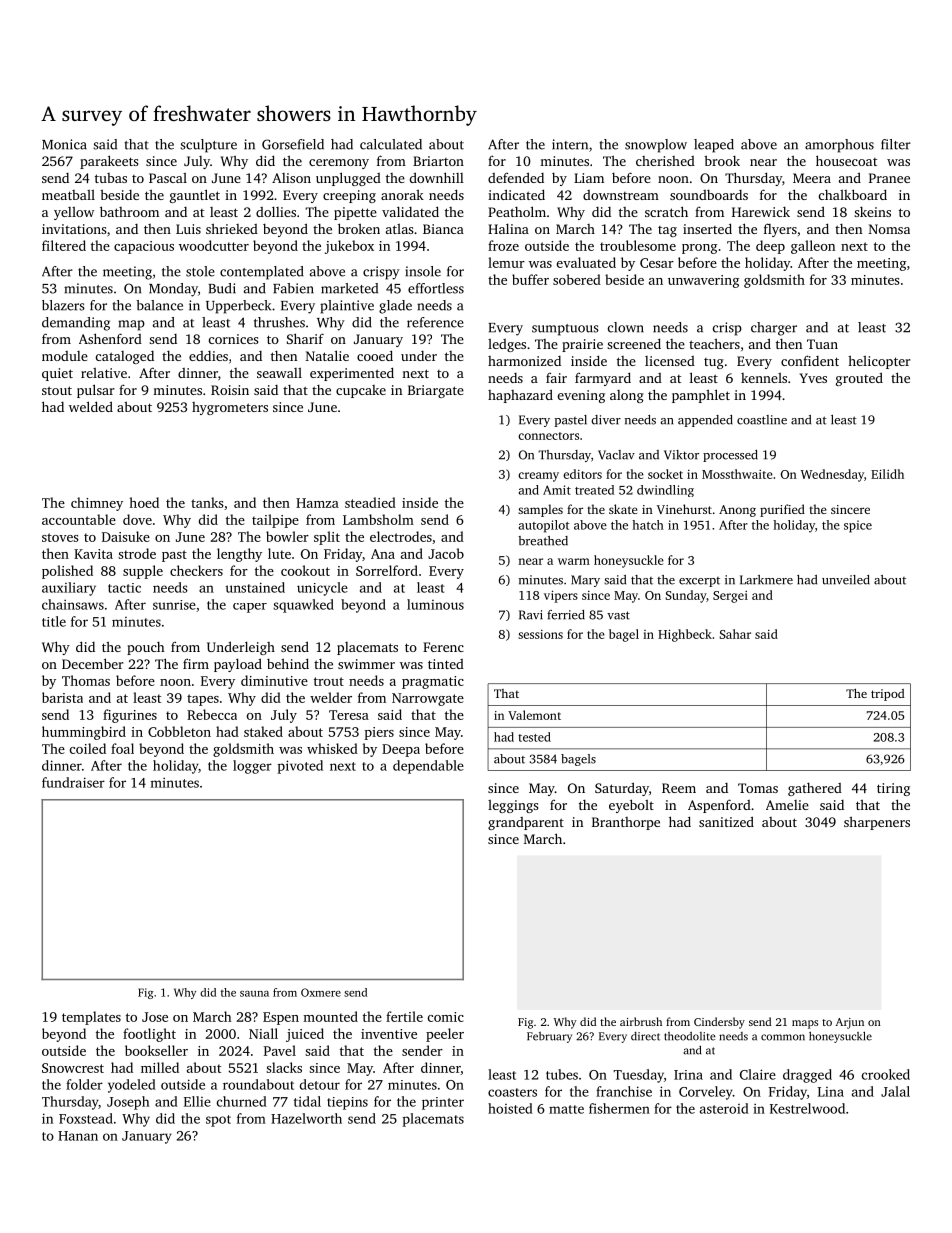  I want to click on Tuan, so click(822, 344).
